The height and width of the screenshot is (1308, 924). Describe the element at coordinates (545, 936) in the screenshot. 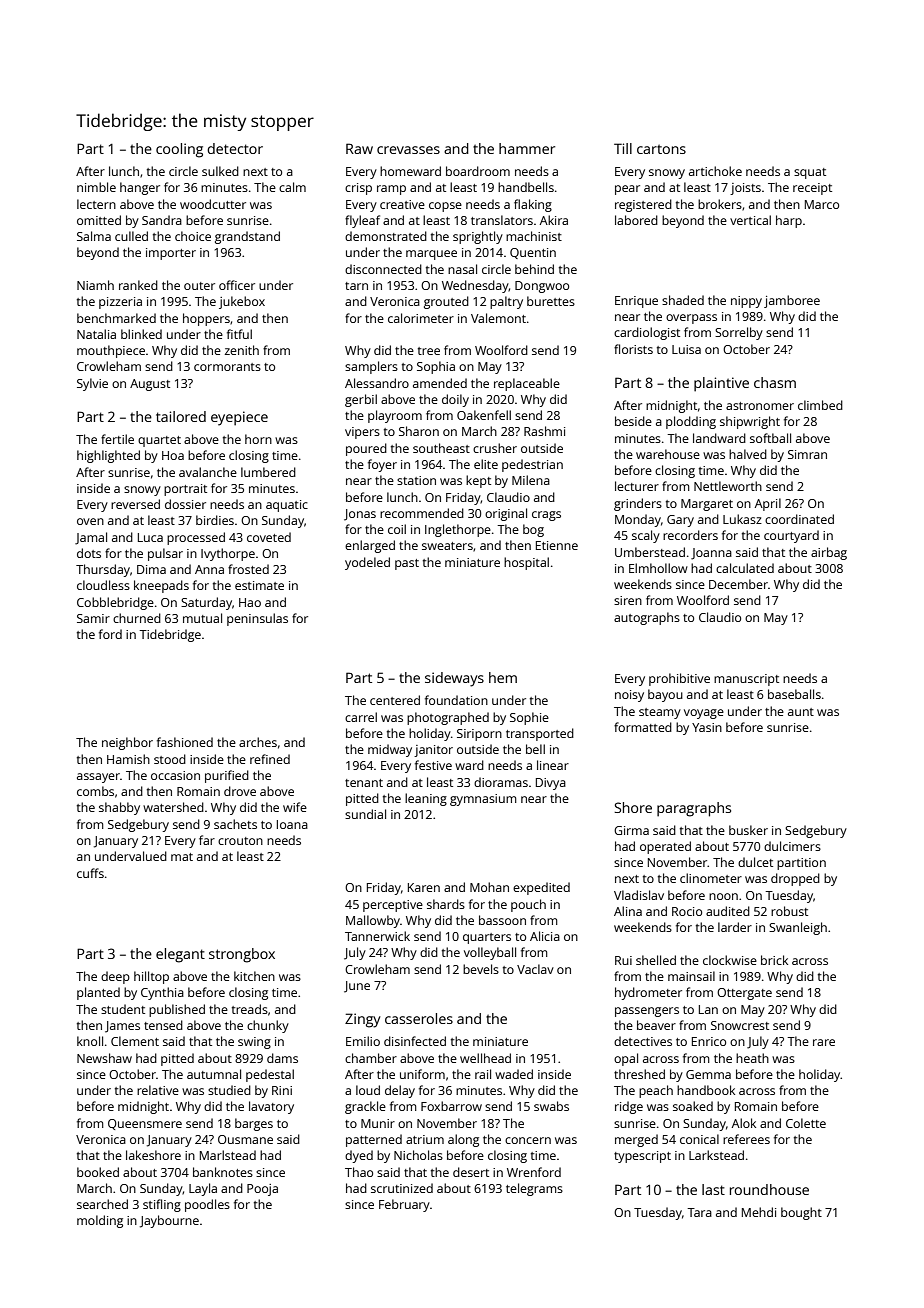

I see `Alicia` at that location.
